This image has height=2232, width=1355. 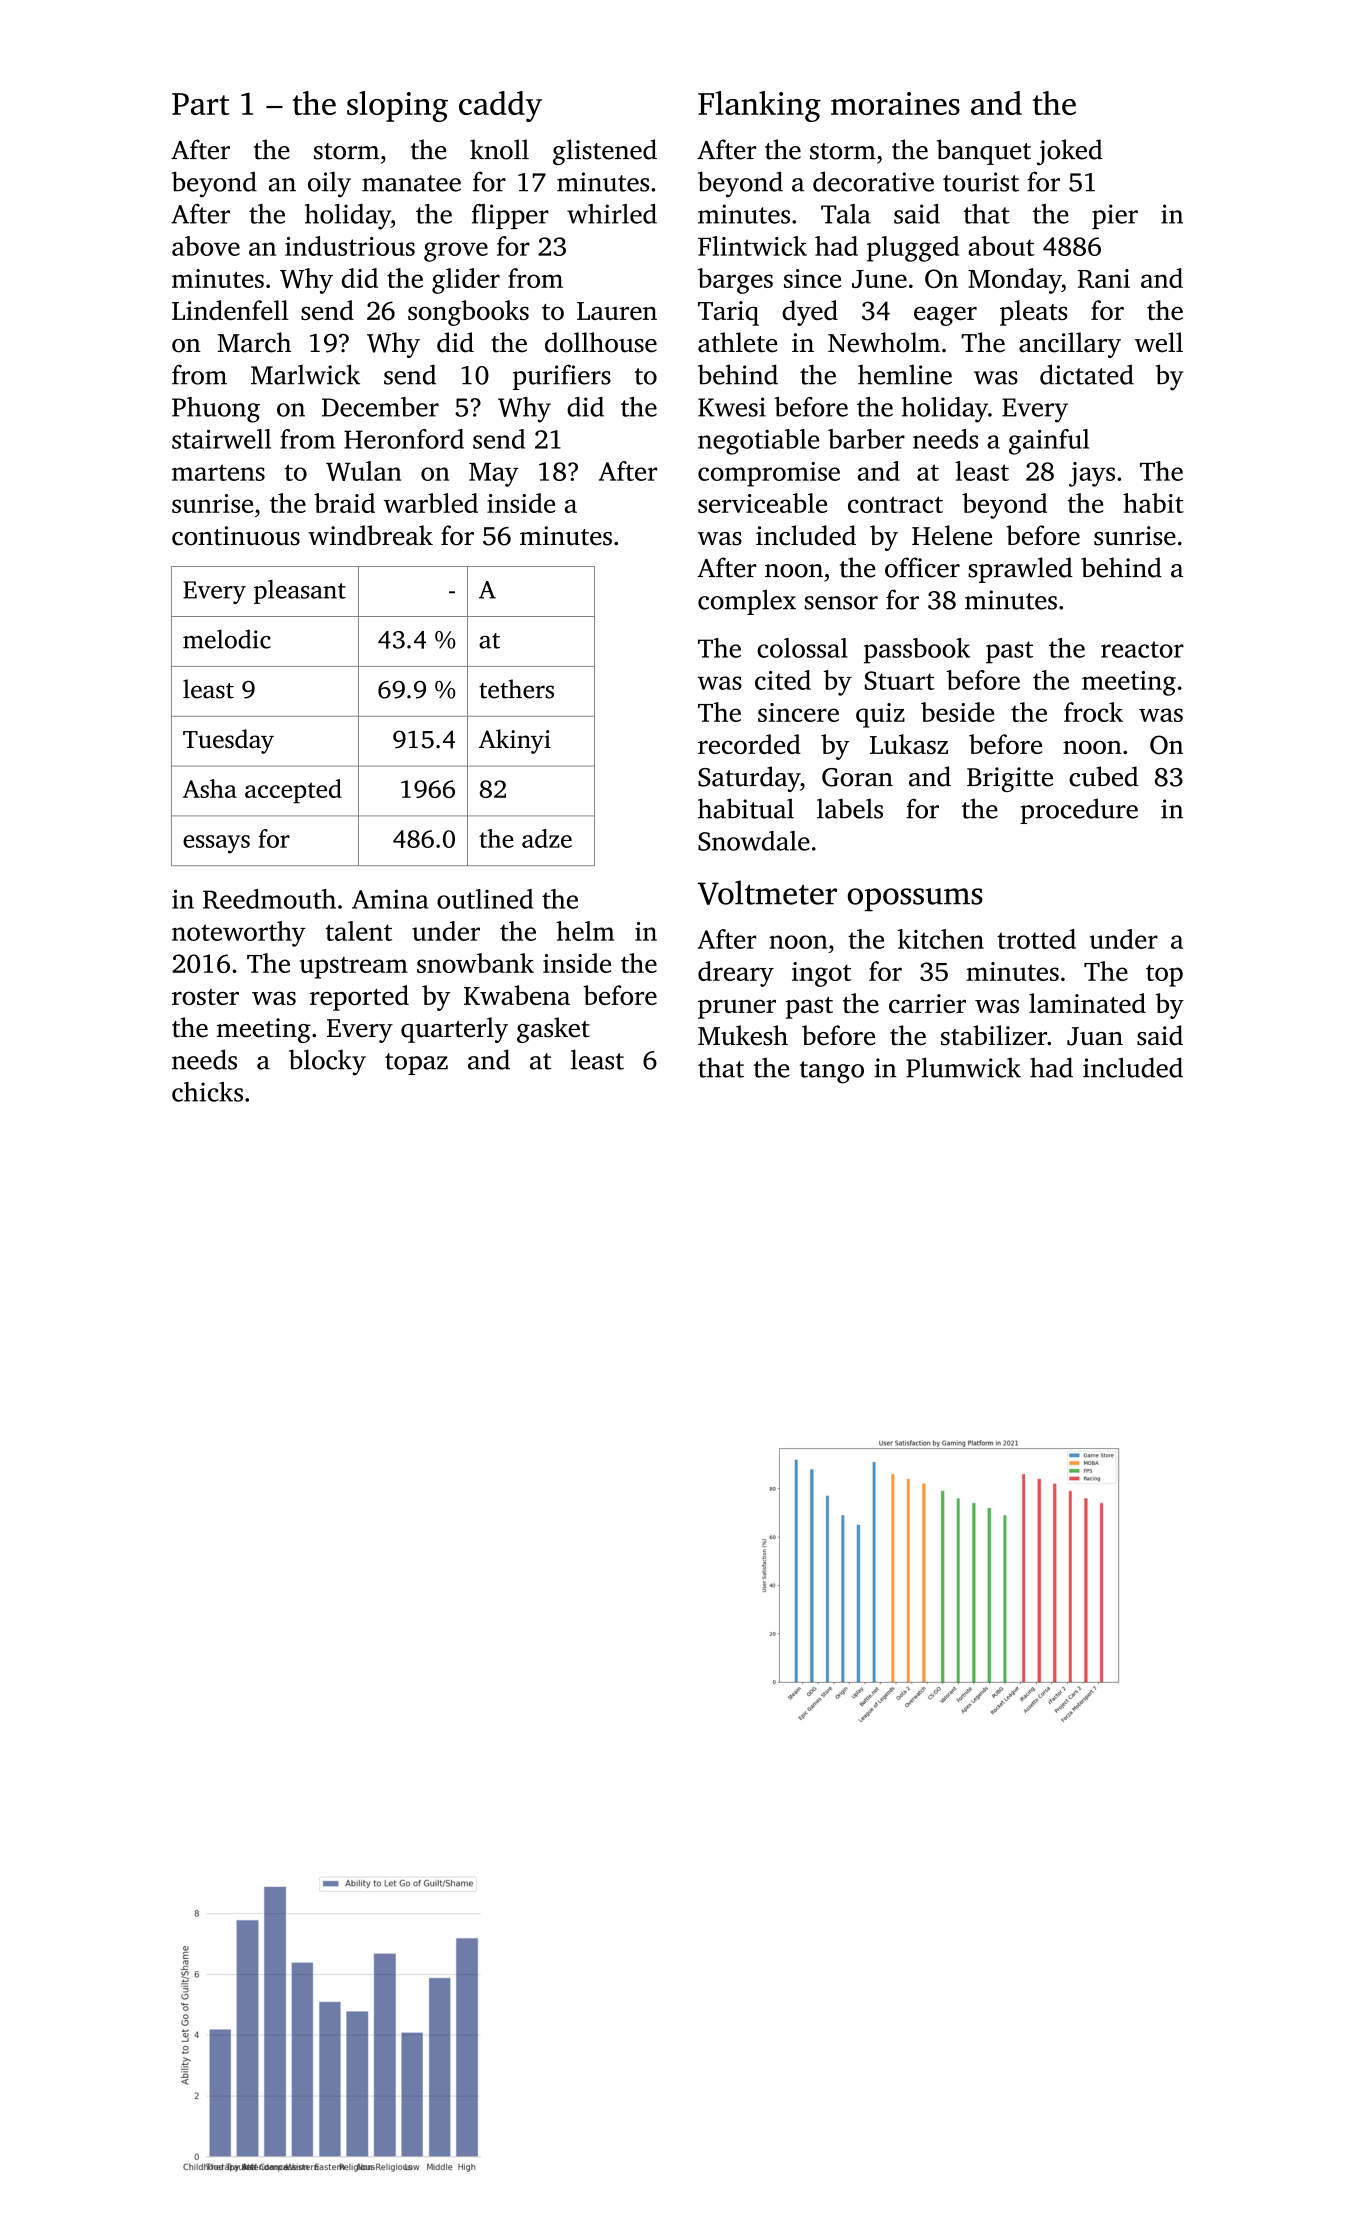 I want to click on Rani, so click(x=1104, y=278).
